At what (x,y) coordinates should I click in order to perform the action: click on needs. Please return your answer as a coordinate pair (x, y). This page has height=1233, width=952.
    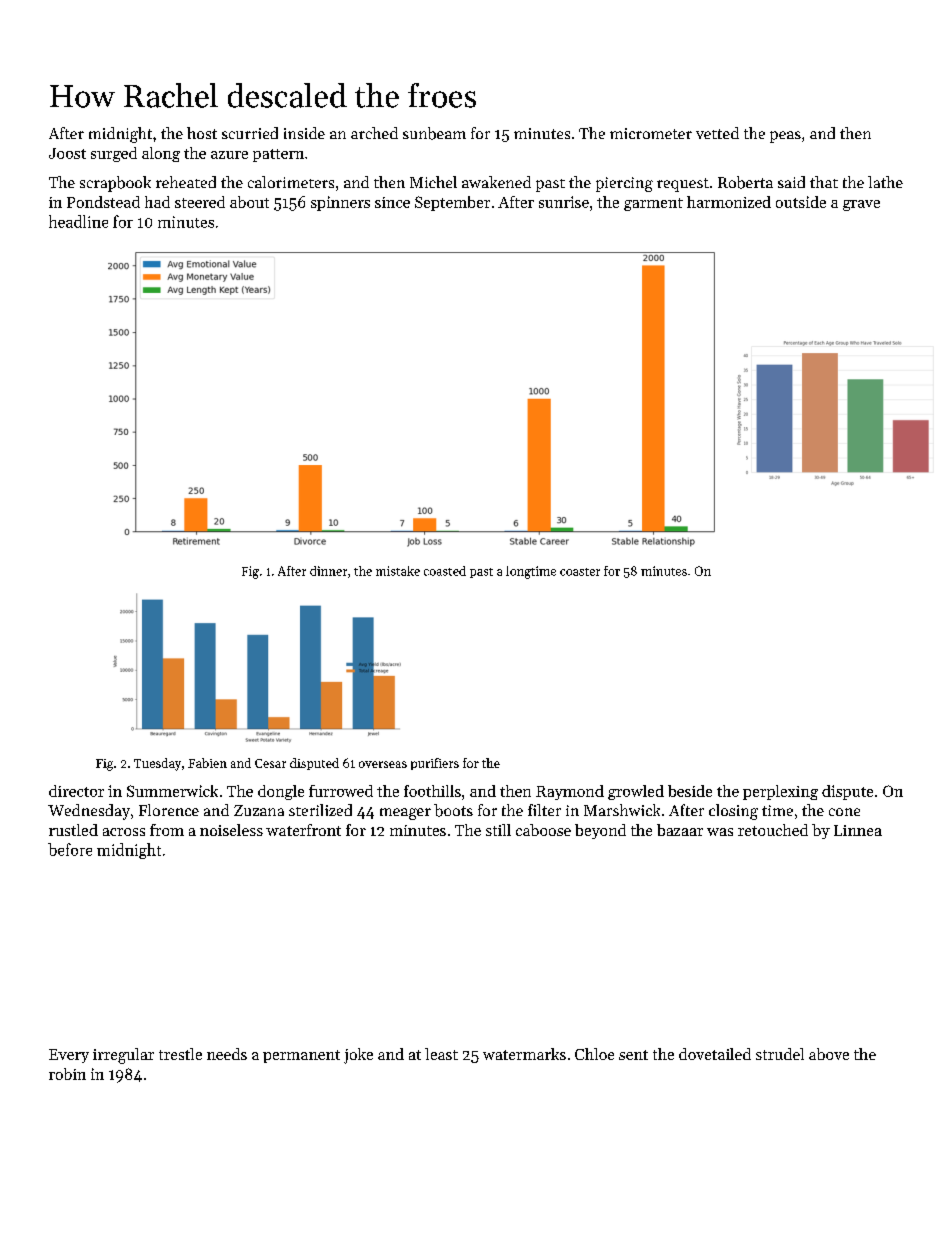
    Looking at the image, I should click on (227, 1054).
